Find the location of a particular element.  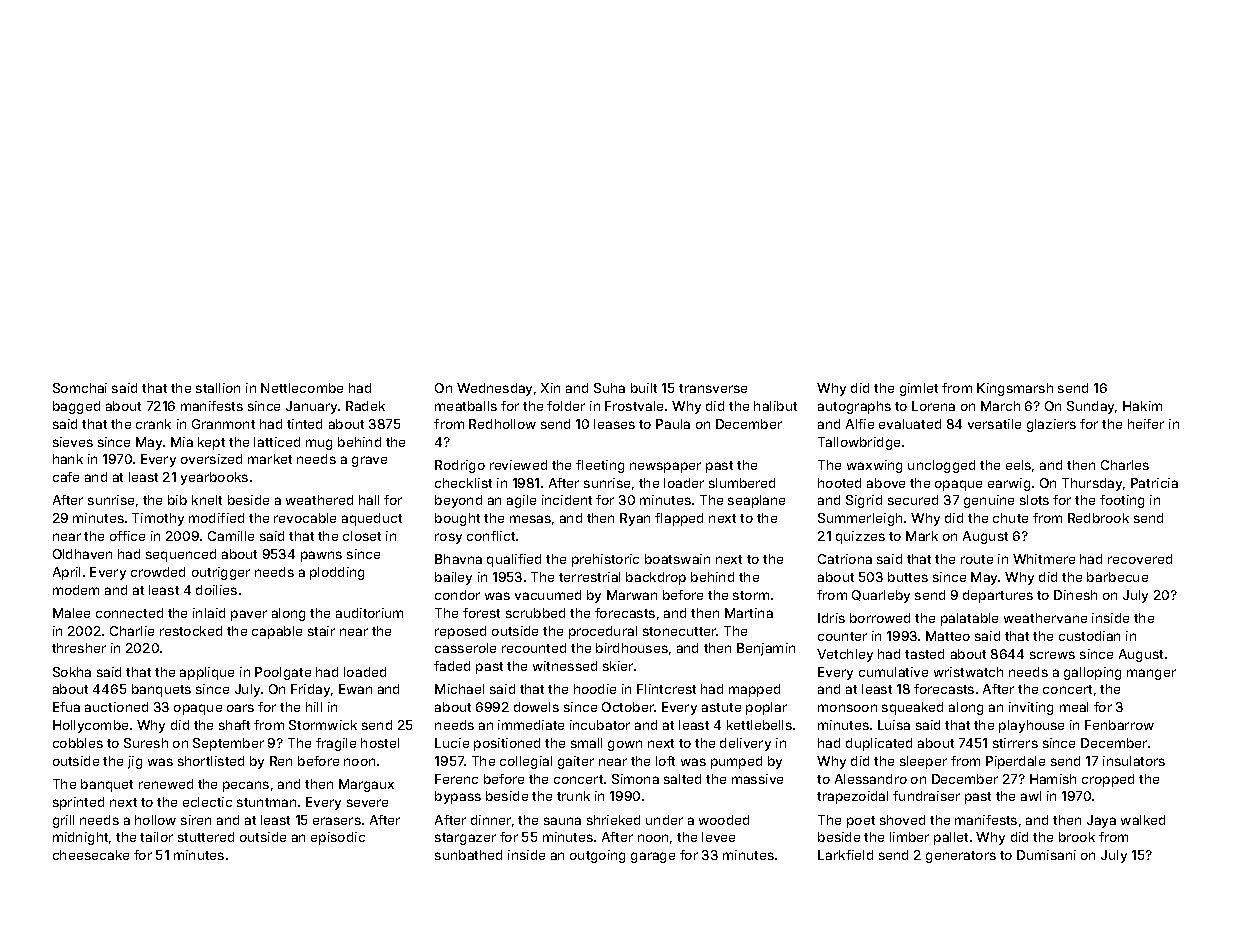

earwig is located at coordinates (1009, 484).
